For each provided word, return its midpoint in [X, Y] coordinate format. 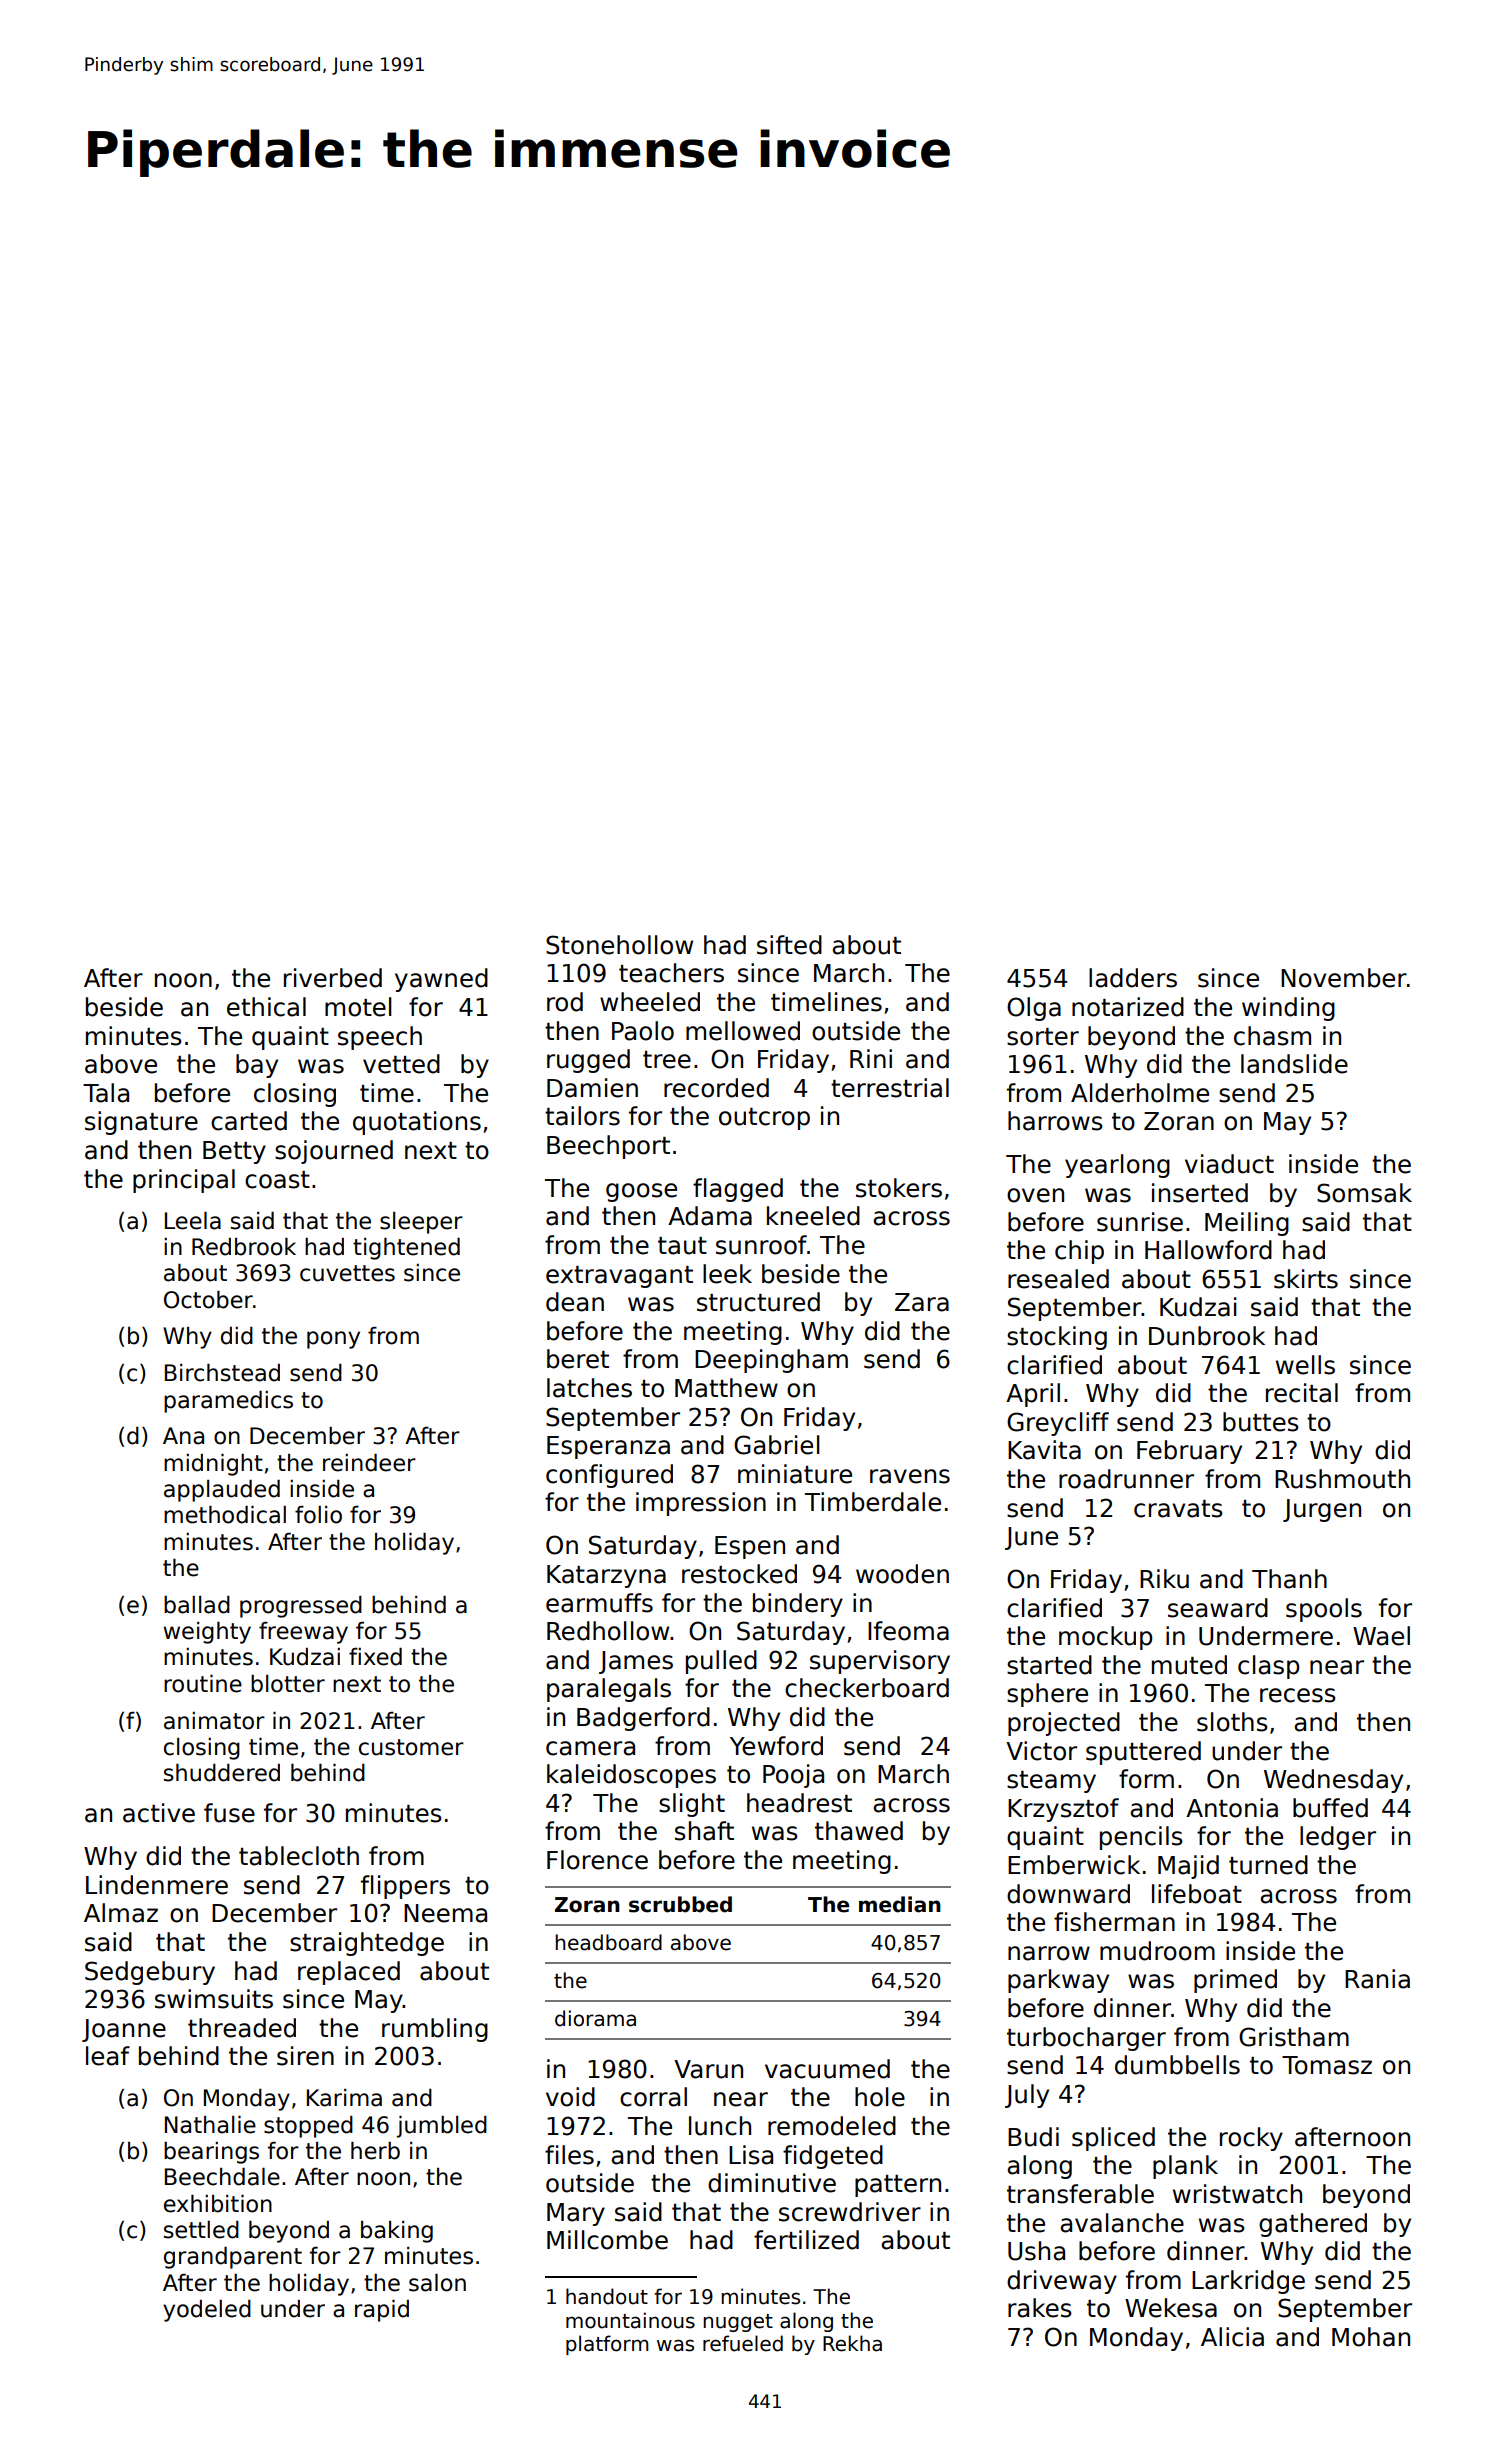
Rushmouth [1342, 1479]
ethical [266, 1007]
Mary [576, 2214]
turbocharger [1086, 2039]
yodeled [207, 2311]
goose [641, 1192]
